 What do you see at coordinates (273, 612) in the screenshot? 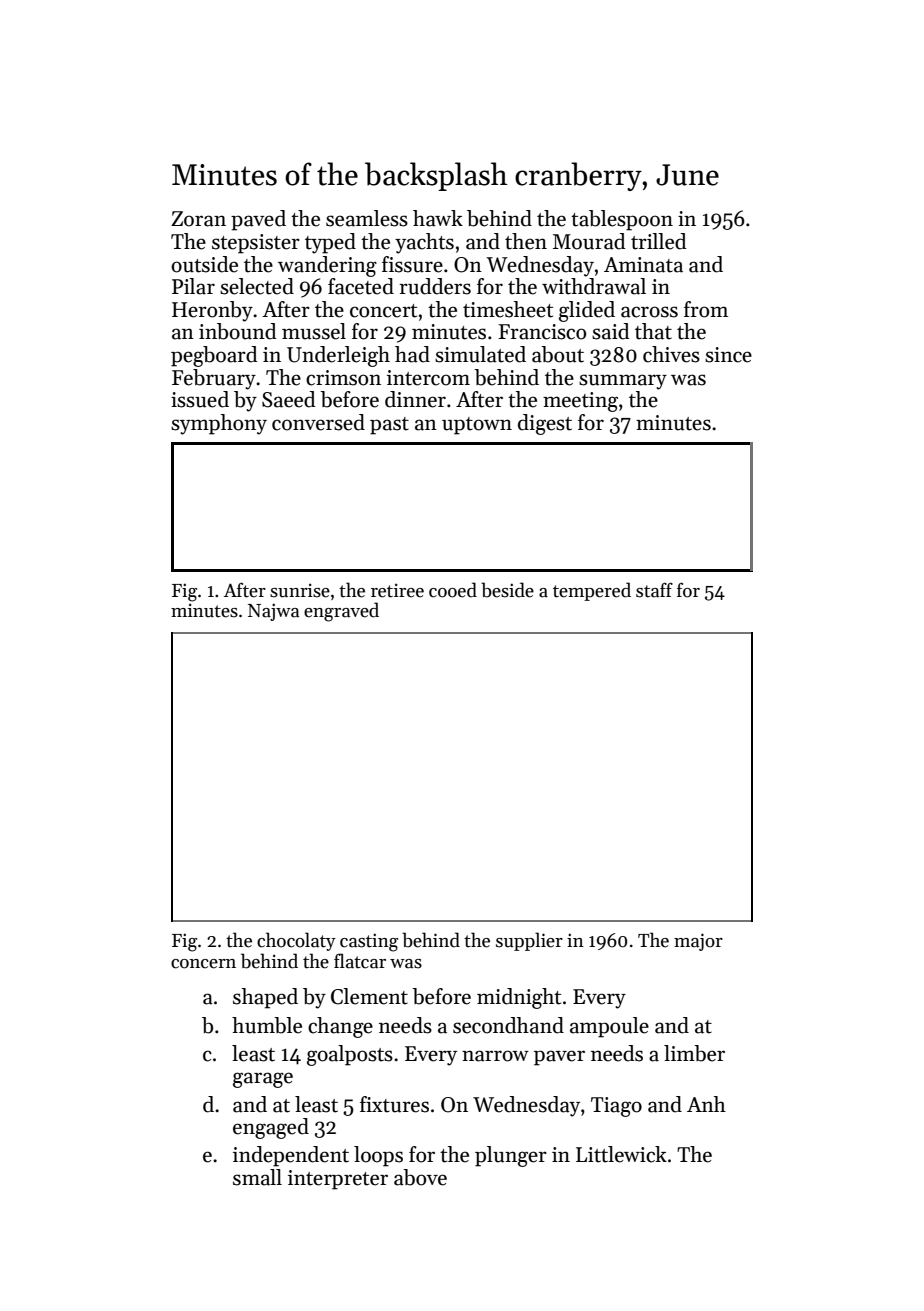
I see `Najwa` at bounding box center [273, 612].
